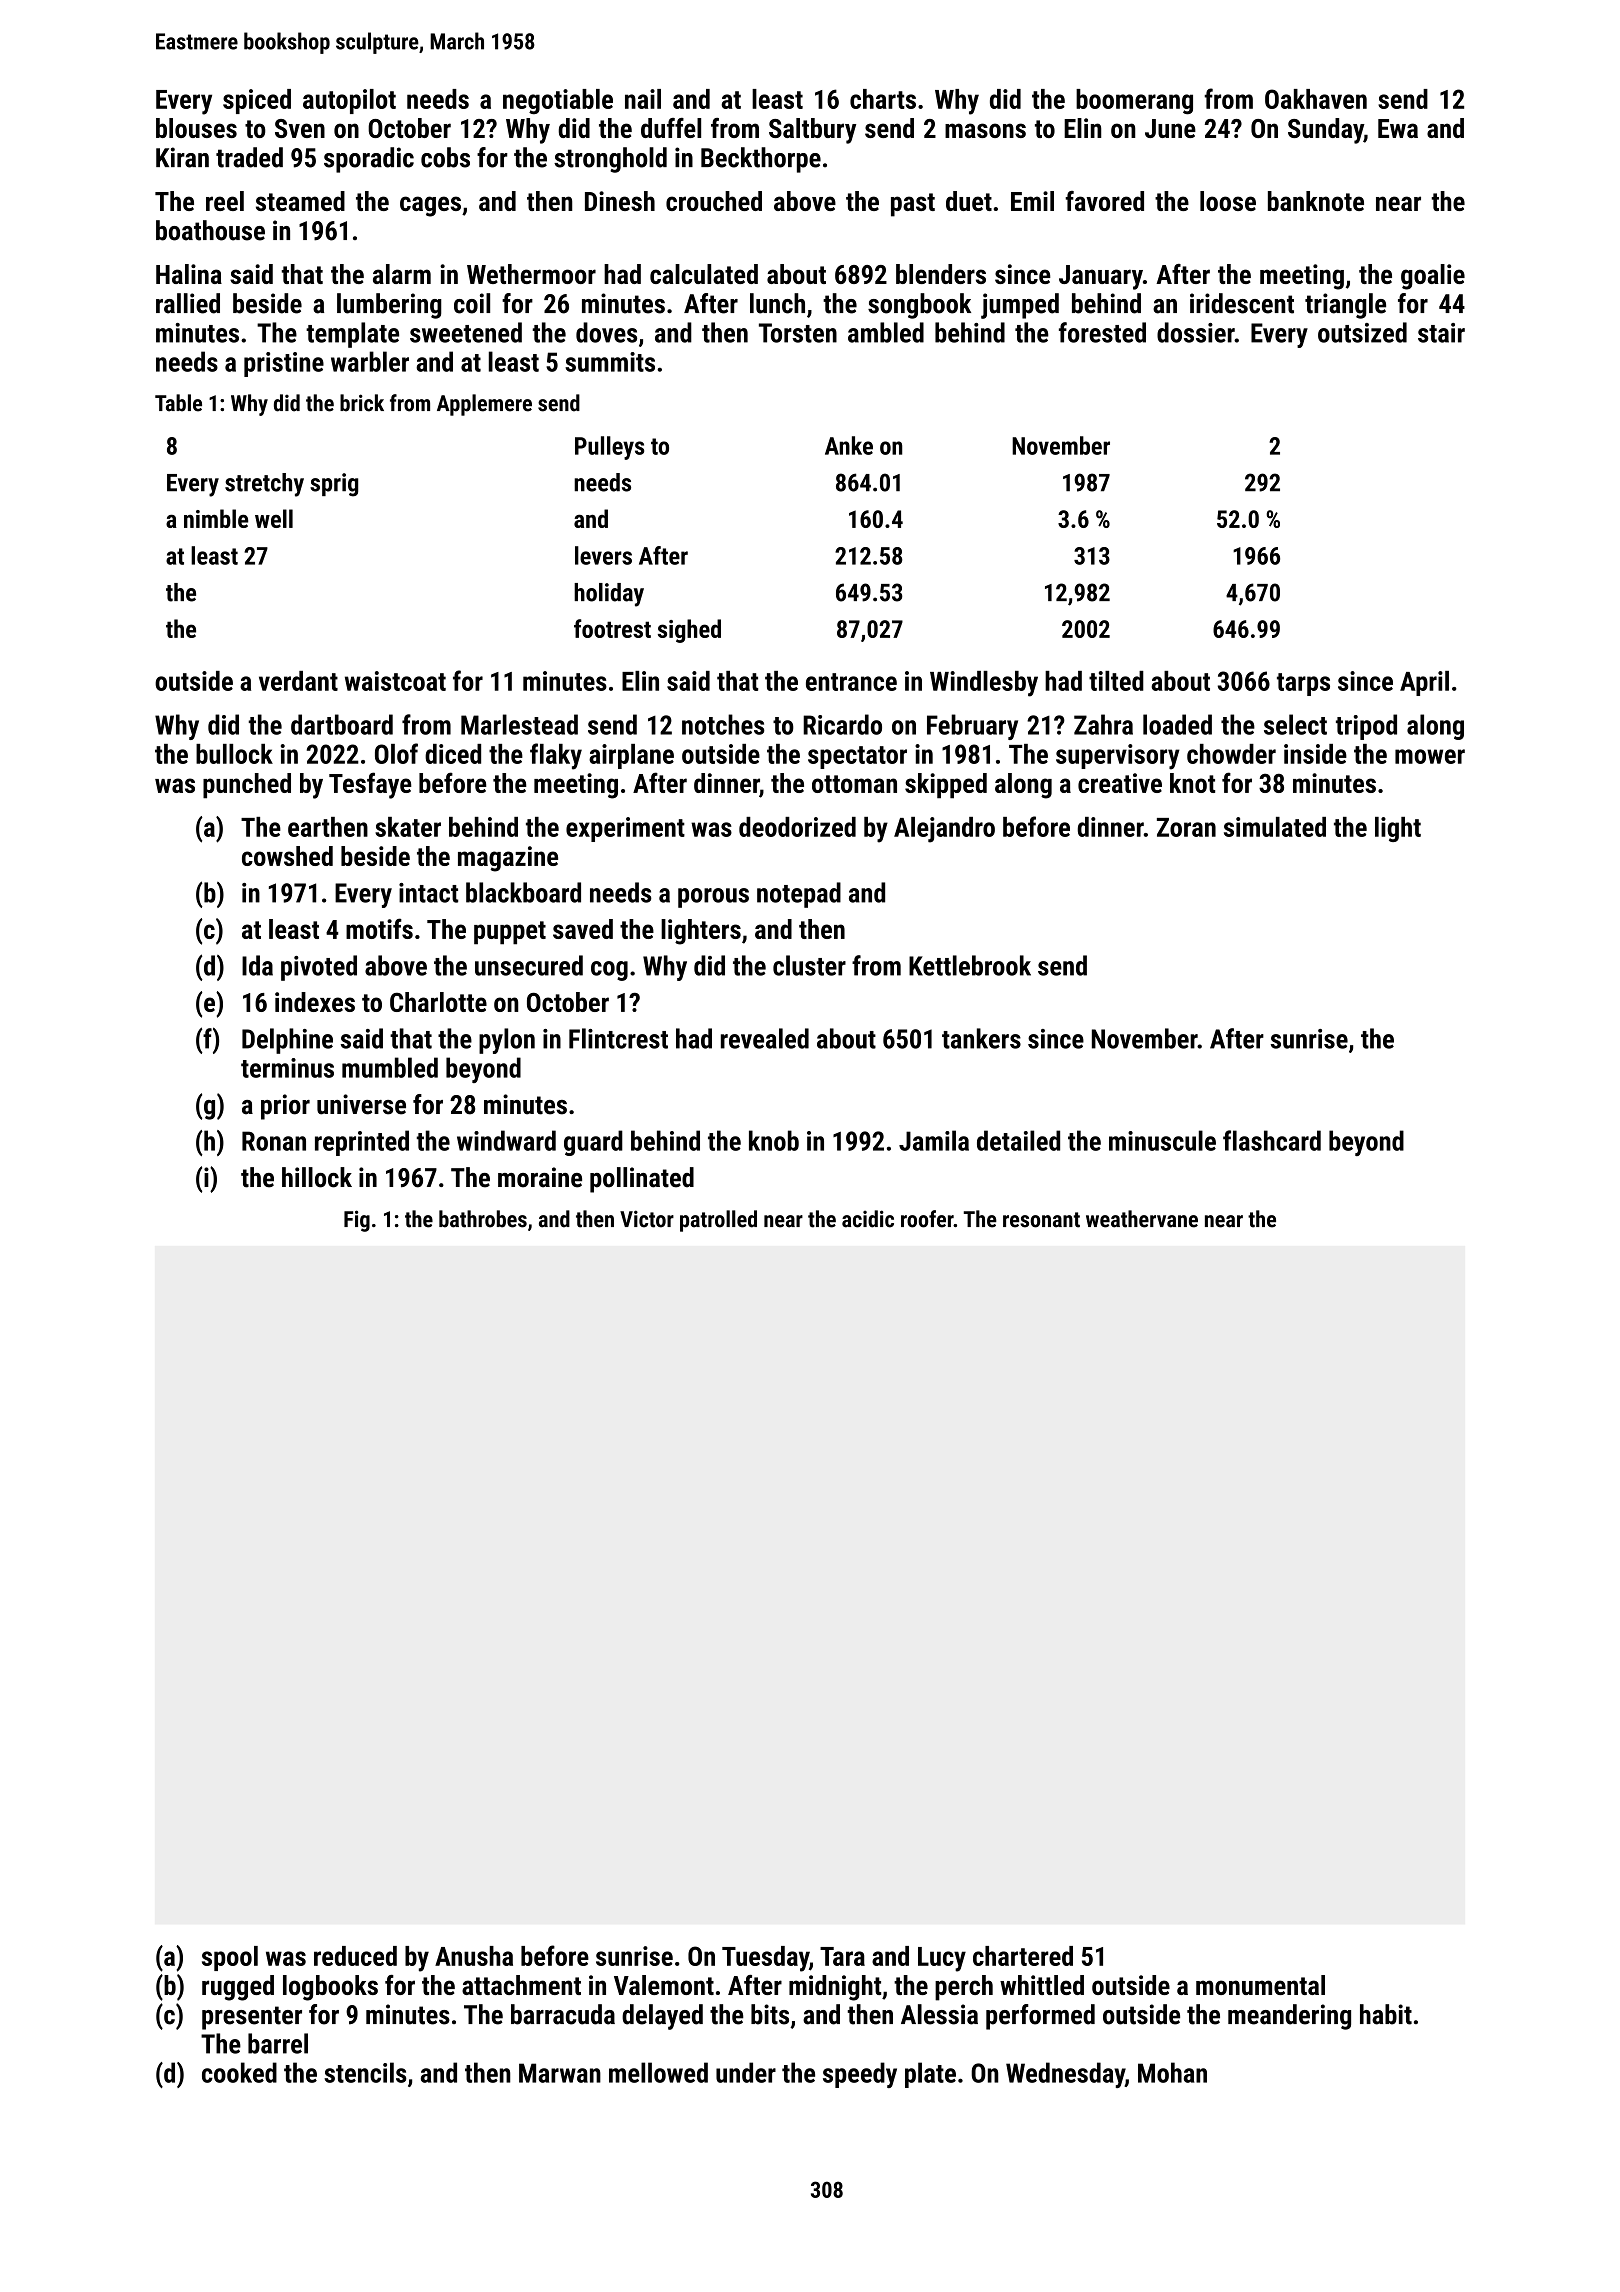 This document has width=1620, height=2292. I want to click on tarps, so click(1303, 684).
